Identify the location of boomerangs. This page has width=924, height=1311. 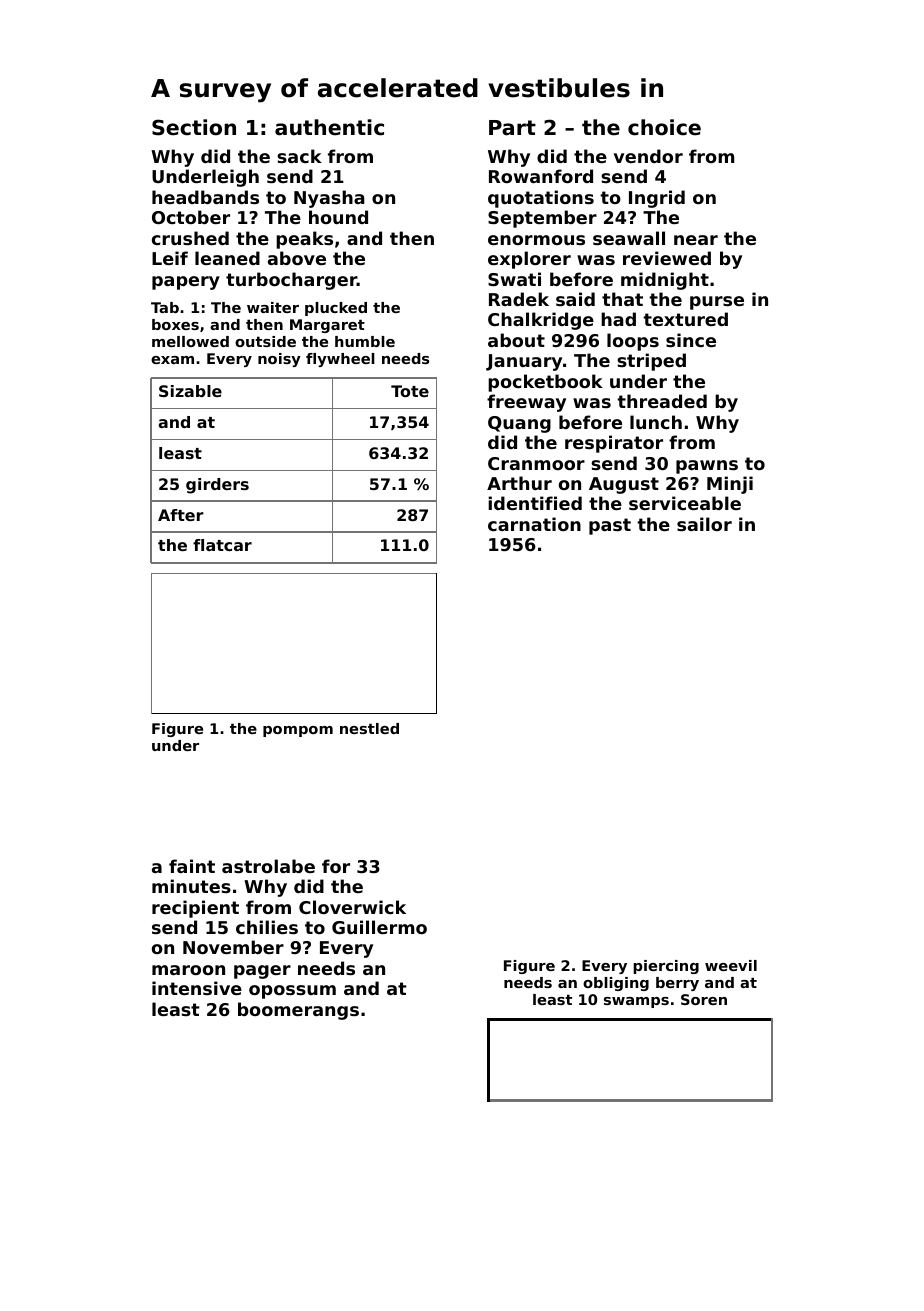
(298, 1011).
